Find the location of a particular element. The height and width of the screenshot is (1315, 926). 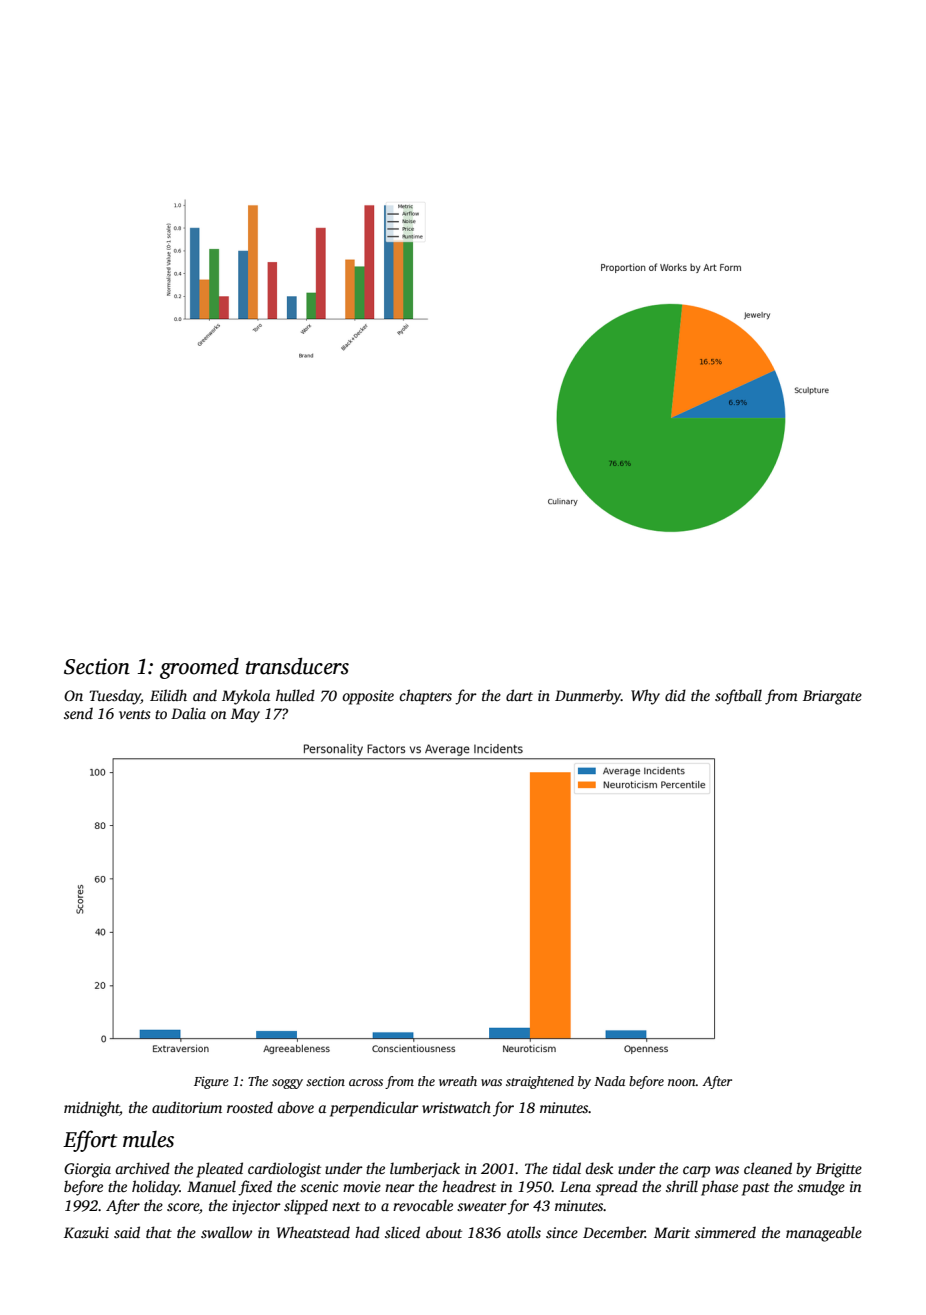

groomed is located at coordinates (199, 668).
